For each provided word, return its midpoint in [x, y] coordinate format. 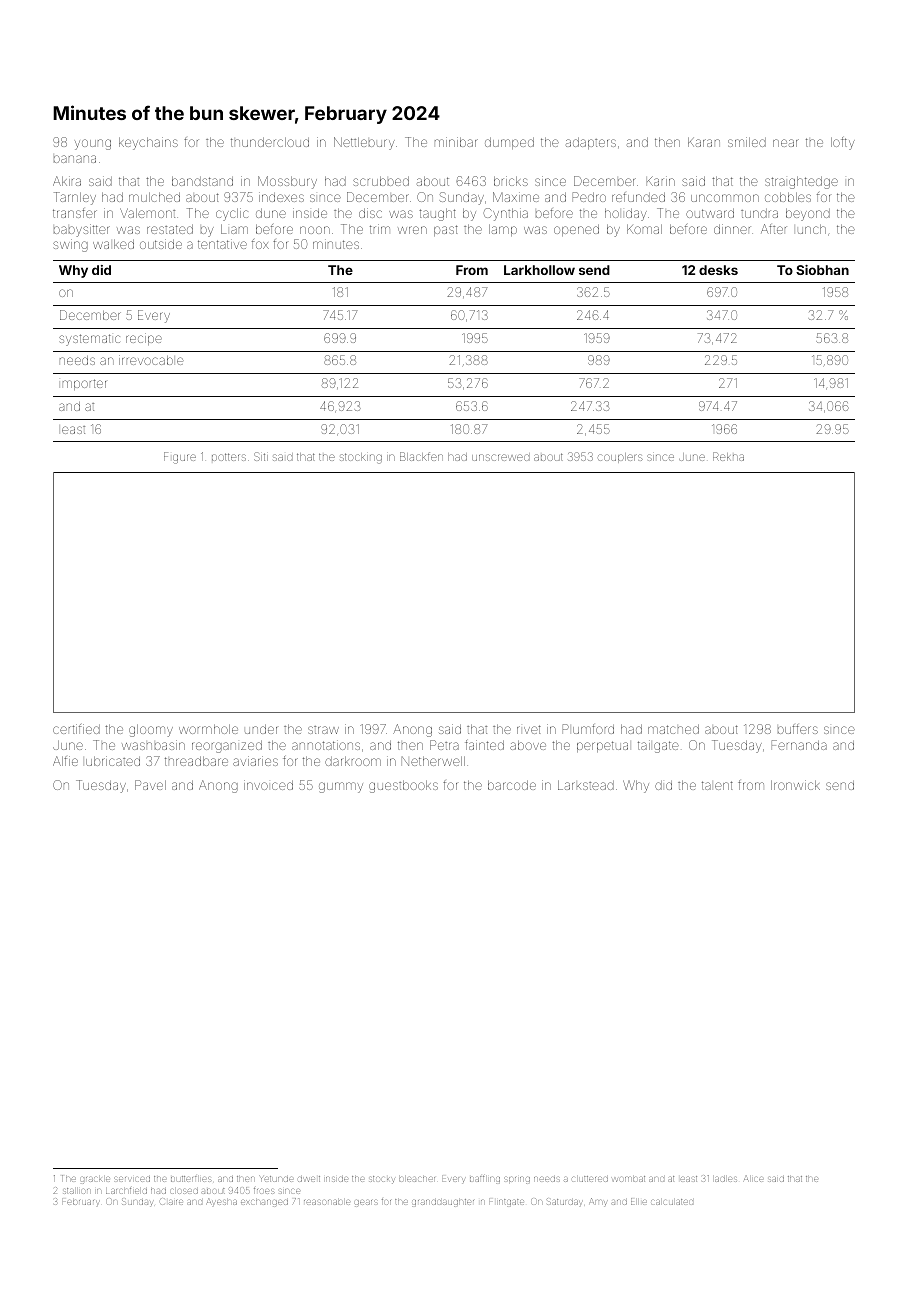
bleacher [417, 1179]
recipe [144, 339]
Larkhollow [539, 270]
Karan [704, 142]
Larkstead [586, 785]
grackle [95, 1180]
